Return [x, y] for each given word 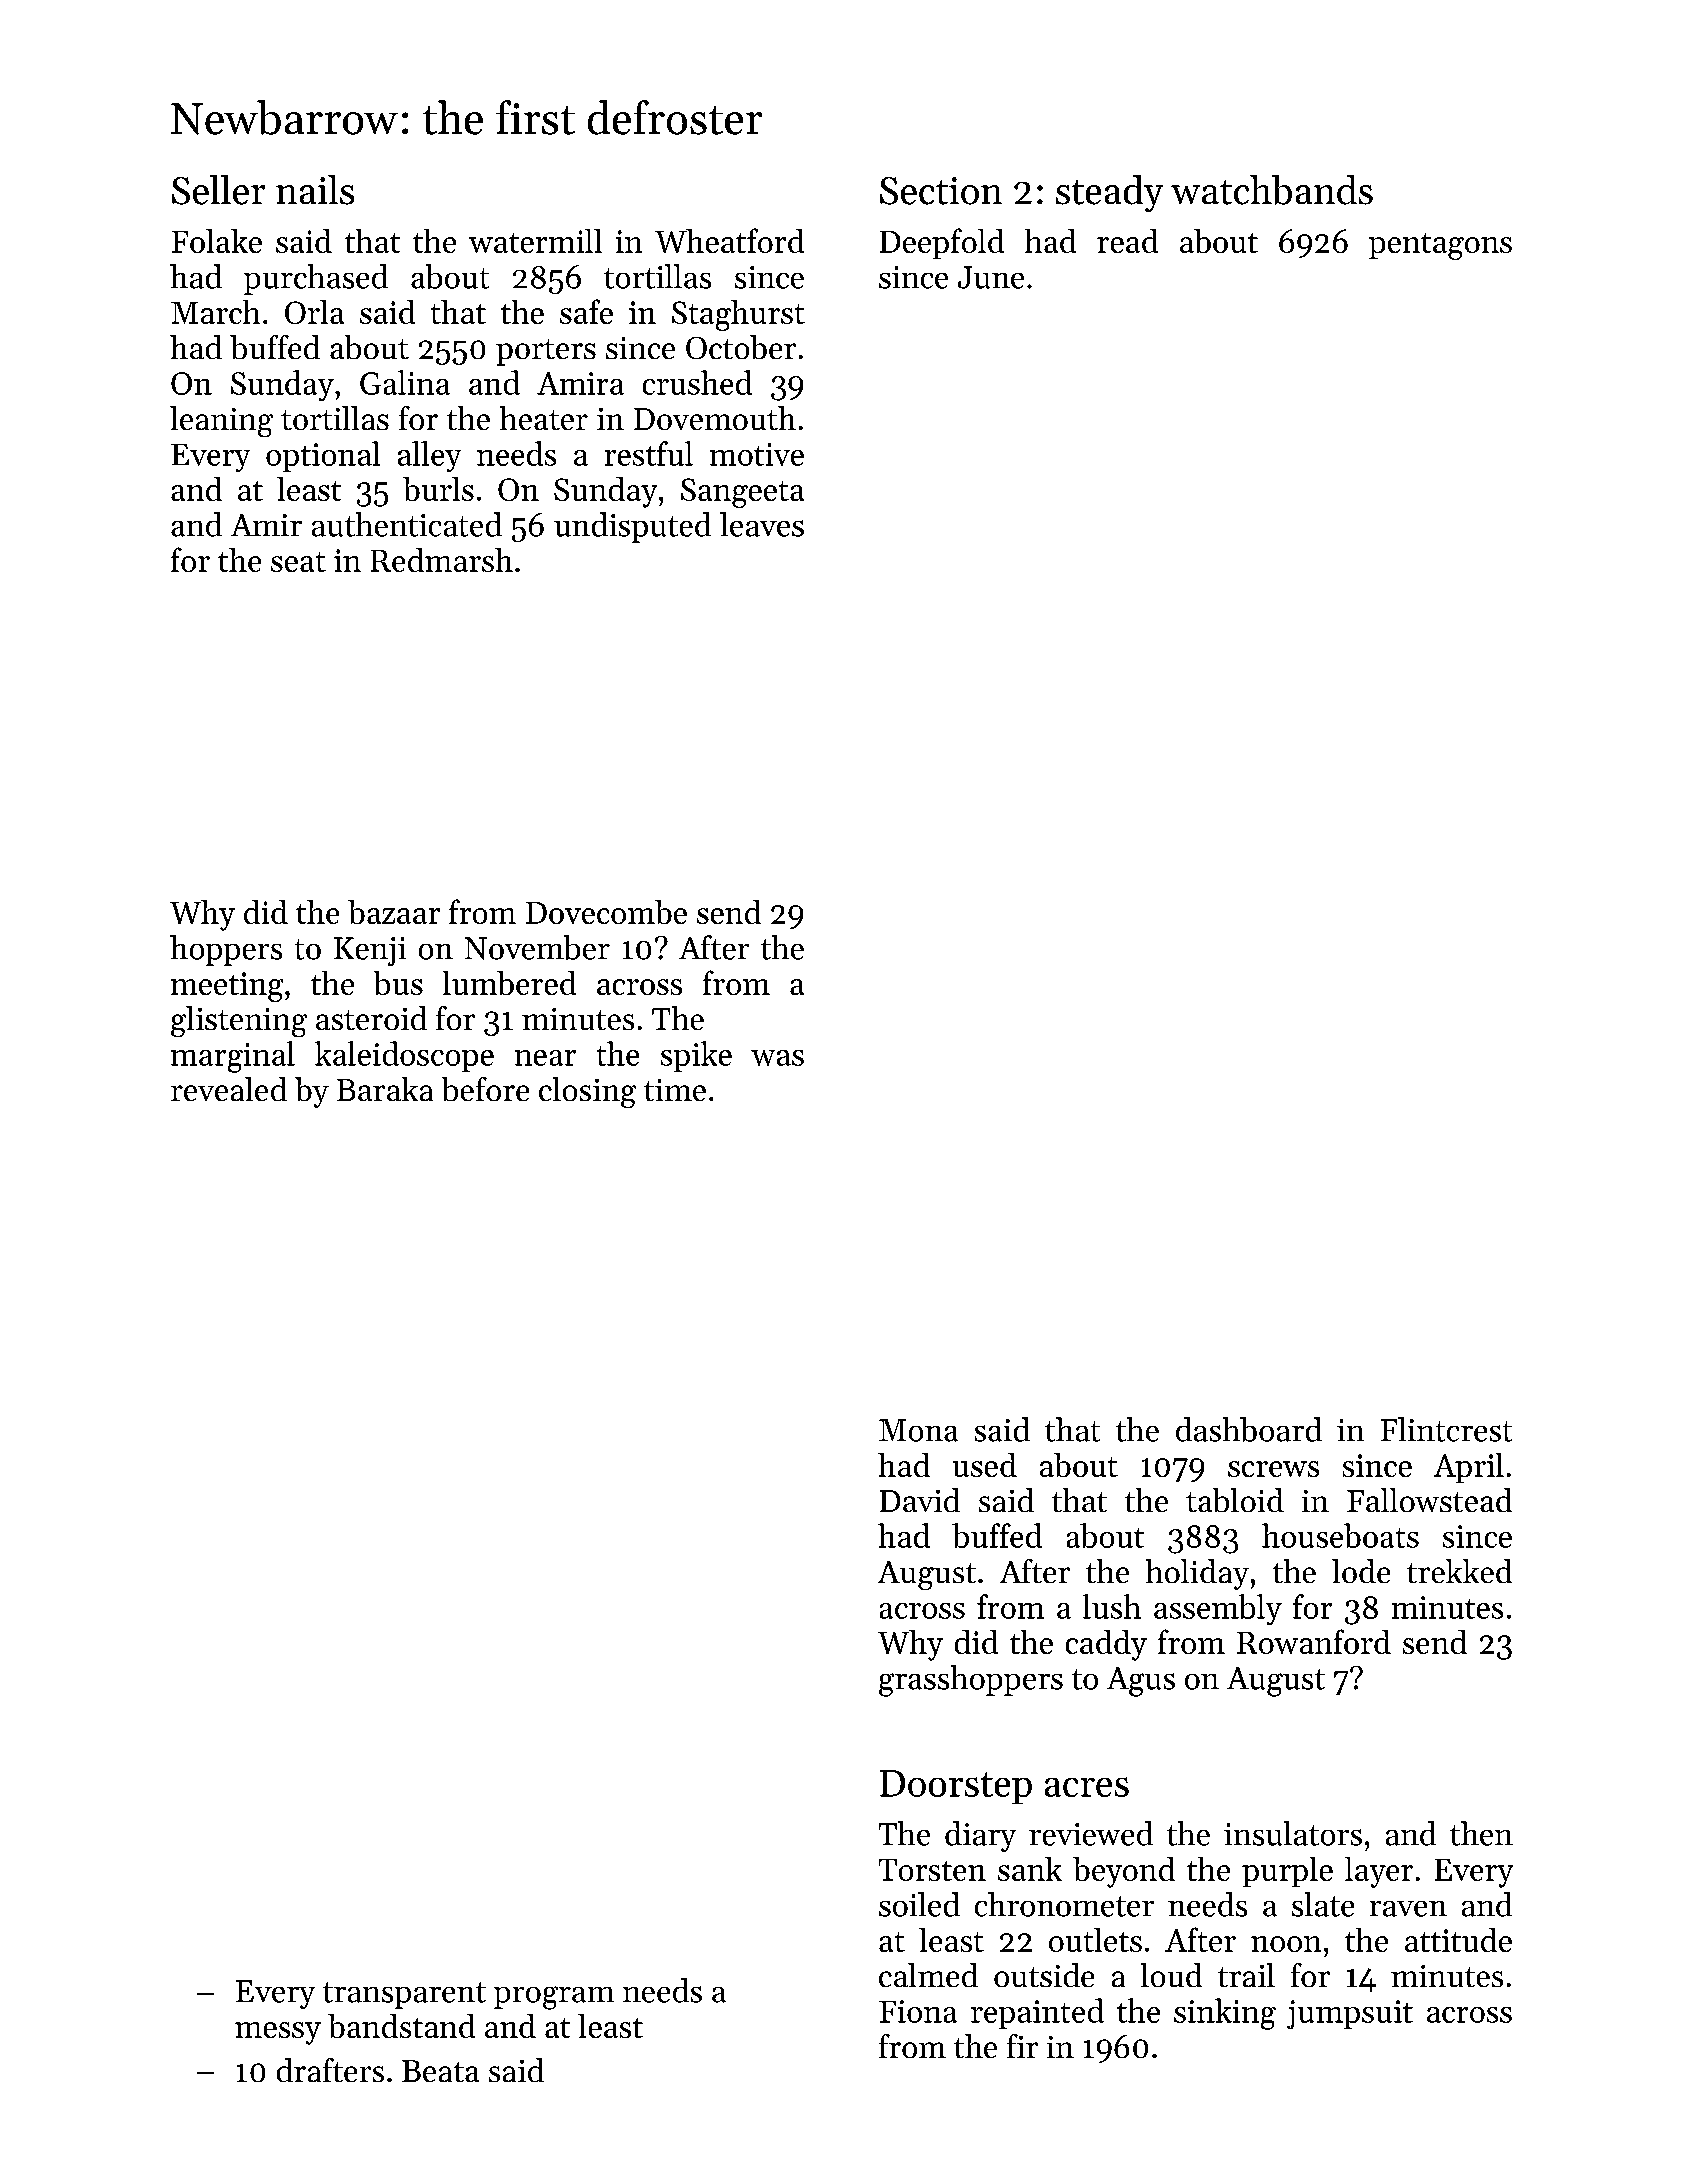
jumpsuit [1350, 2014]
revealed [229, 1089]
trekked [1459, 1571]
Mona [918, 1430]
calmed [928, 1975]
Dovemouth [715, 418]
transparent [404, 1995]
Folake [217, 241]
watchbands [1272, 190]
